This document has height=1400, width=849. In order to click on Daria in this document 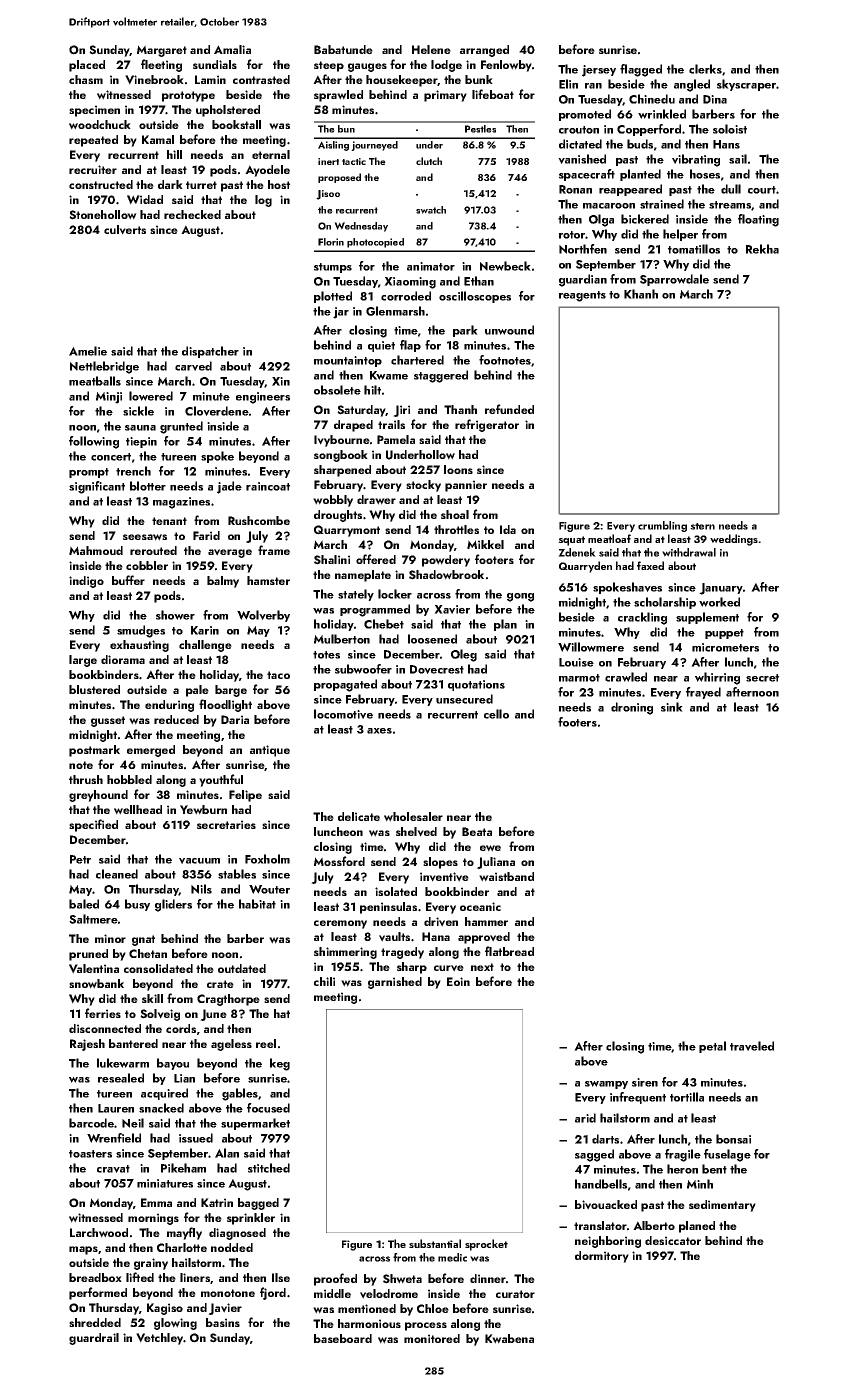, I will do `click(235, 719)`.
